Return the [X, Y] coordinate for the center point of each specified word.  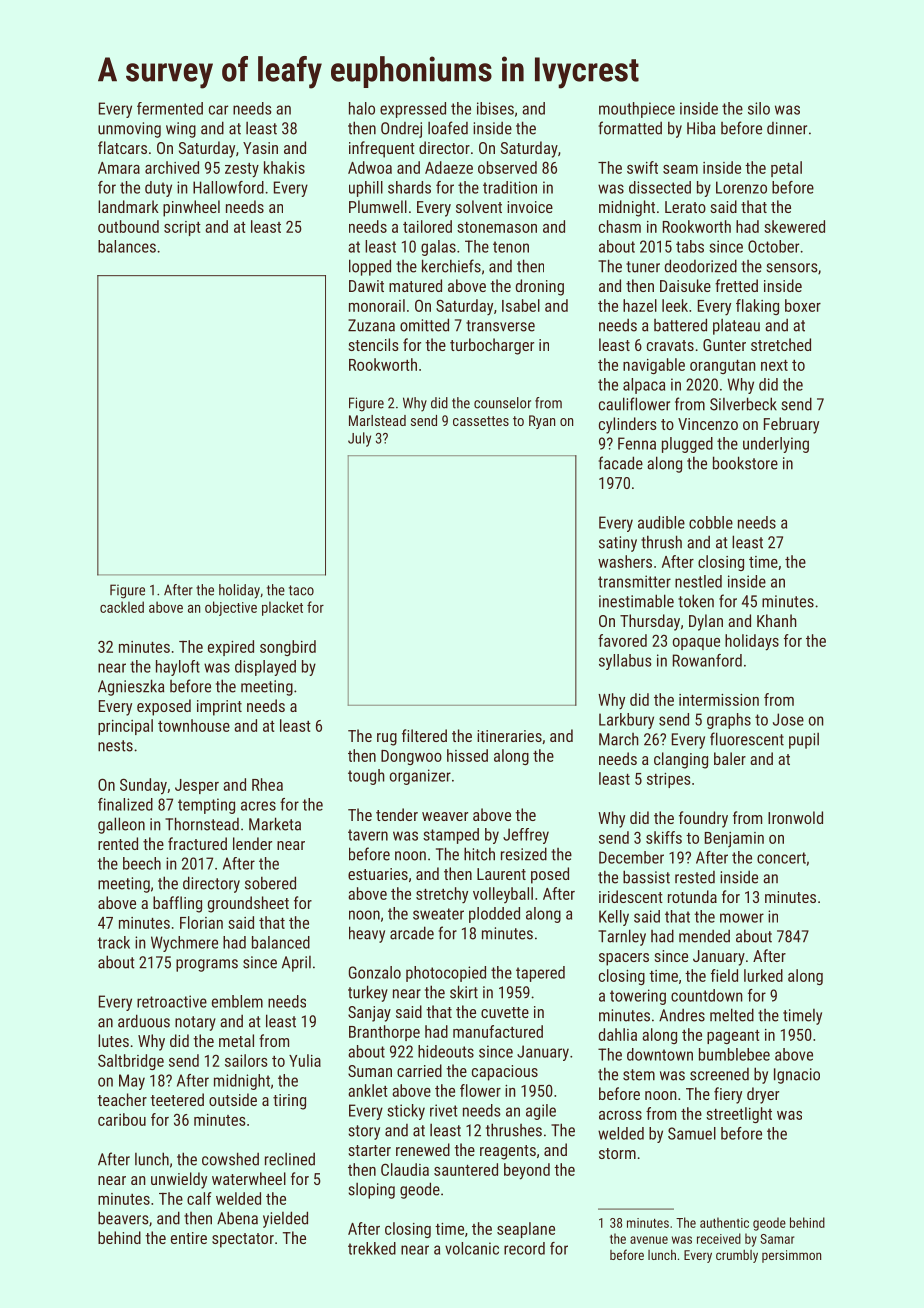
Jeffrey [526, 836]
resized [524, 854]
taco [301, 590]
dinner [787, 128]
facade [621, 463]
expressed [413, 110]
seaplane [526, 1230]
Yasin [260, 148]
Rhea [267, 784]
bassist [646, 877]
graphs [729, 721]
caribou [122, 1119]
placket [282, 608]
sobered [270, 883]
